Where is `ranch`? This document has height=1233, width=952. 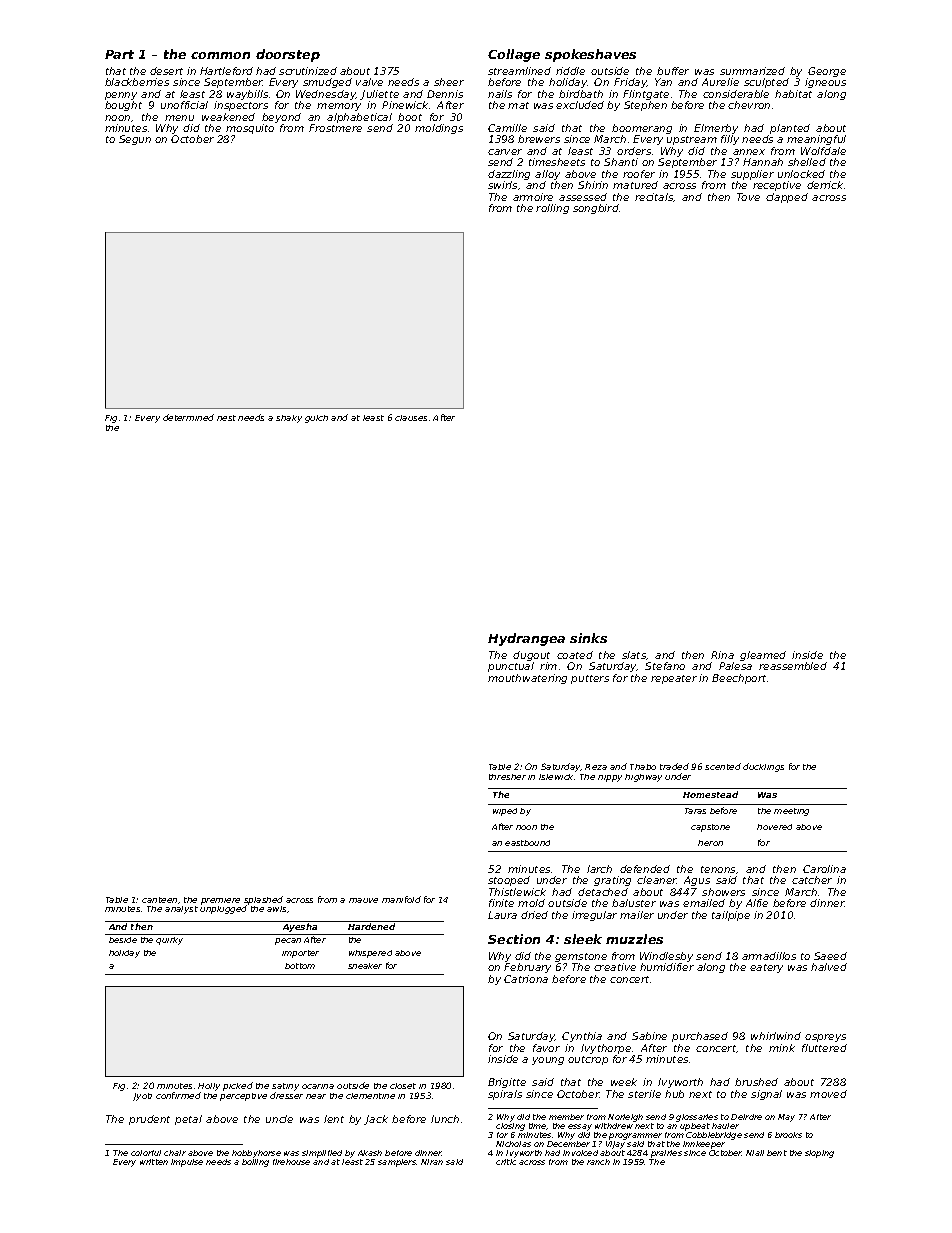 ranch is located at coordinates (598, 1162).
